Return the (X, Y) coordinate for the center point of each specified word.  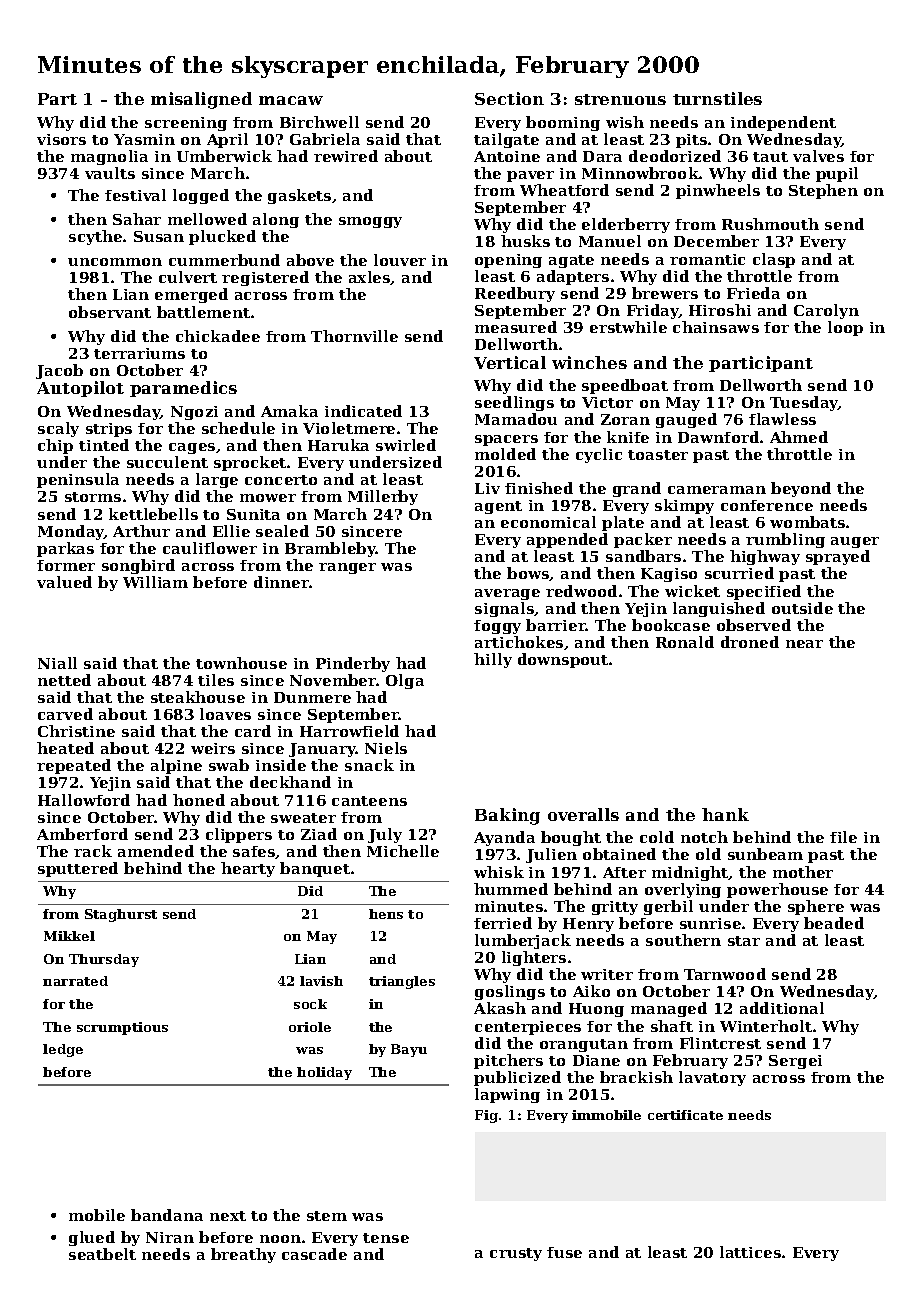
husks (525, 241)
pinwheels (718, 191)
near (804, 644)
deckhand (290, 782)
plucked (222, 237)
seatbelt (102, 1254)
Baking (507, 816)
